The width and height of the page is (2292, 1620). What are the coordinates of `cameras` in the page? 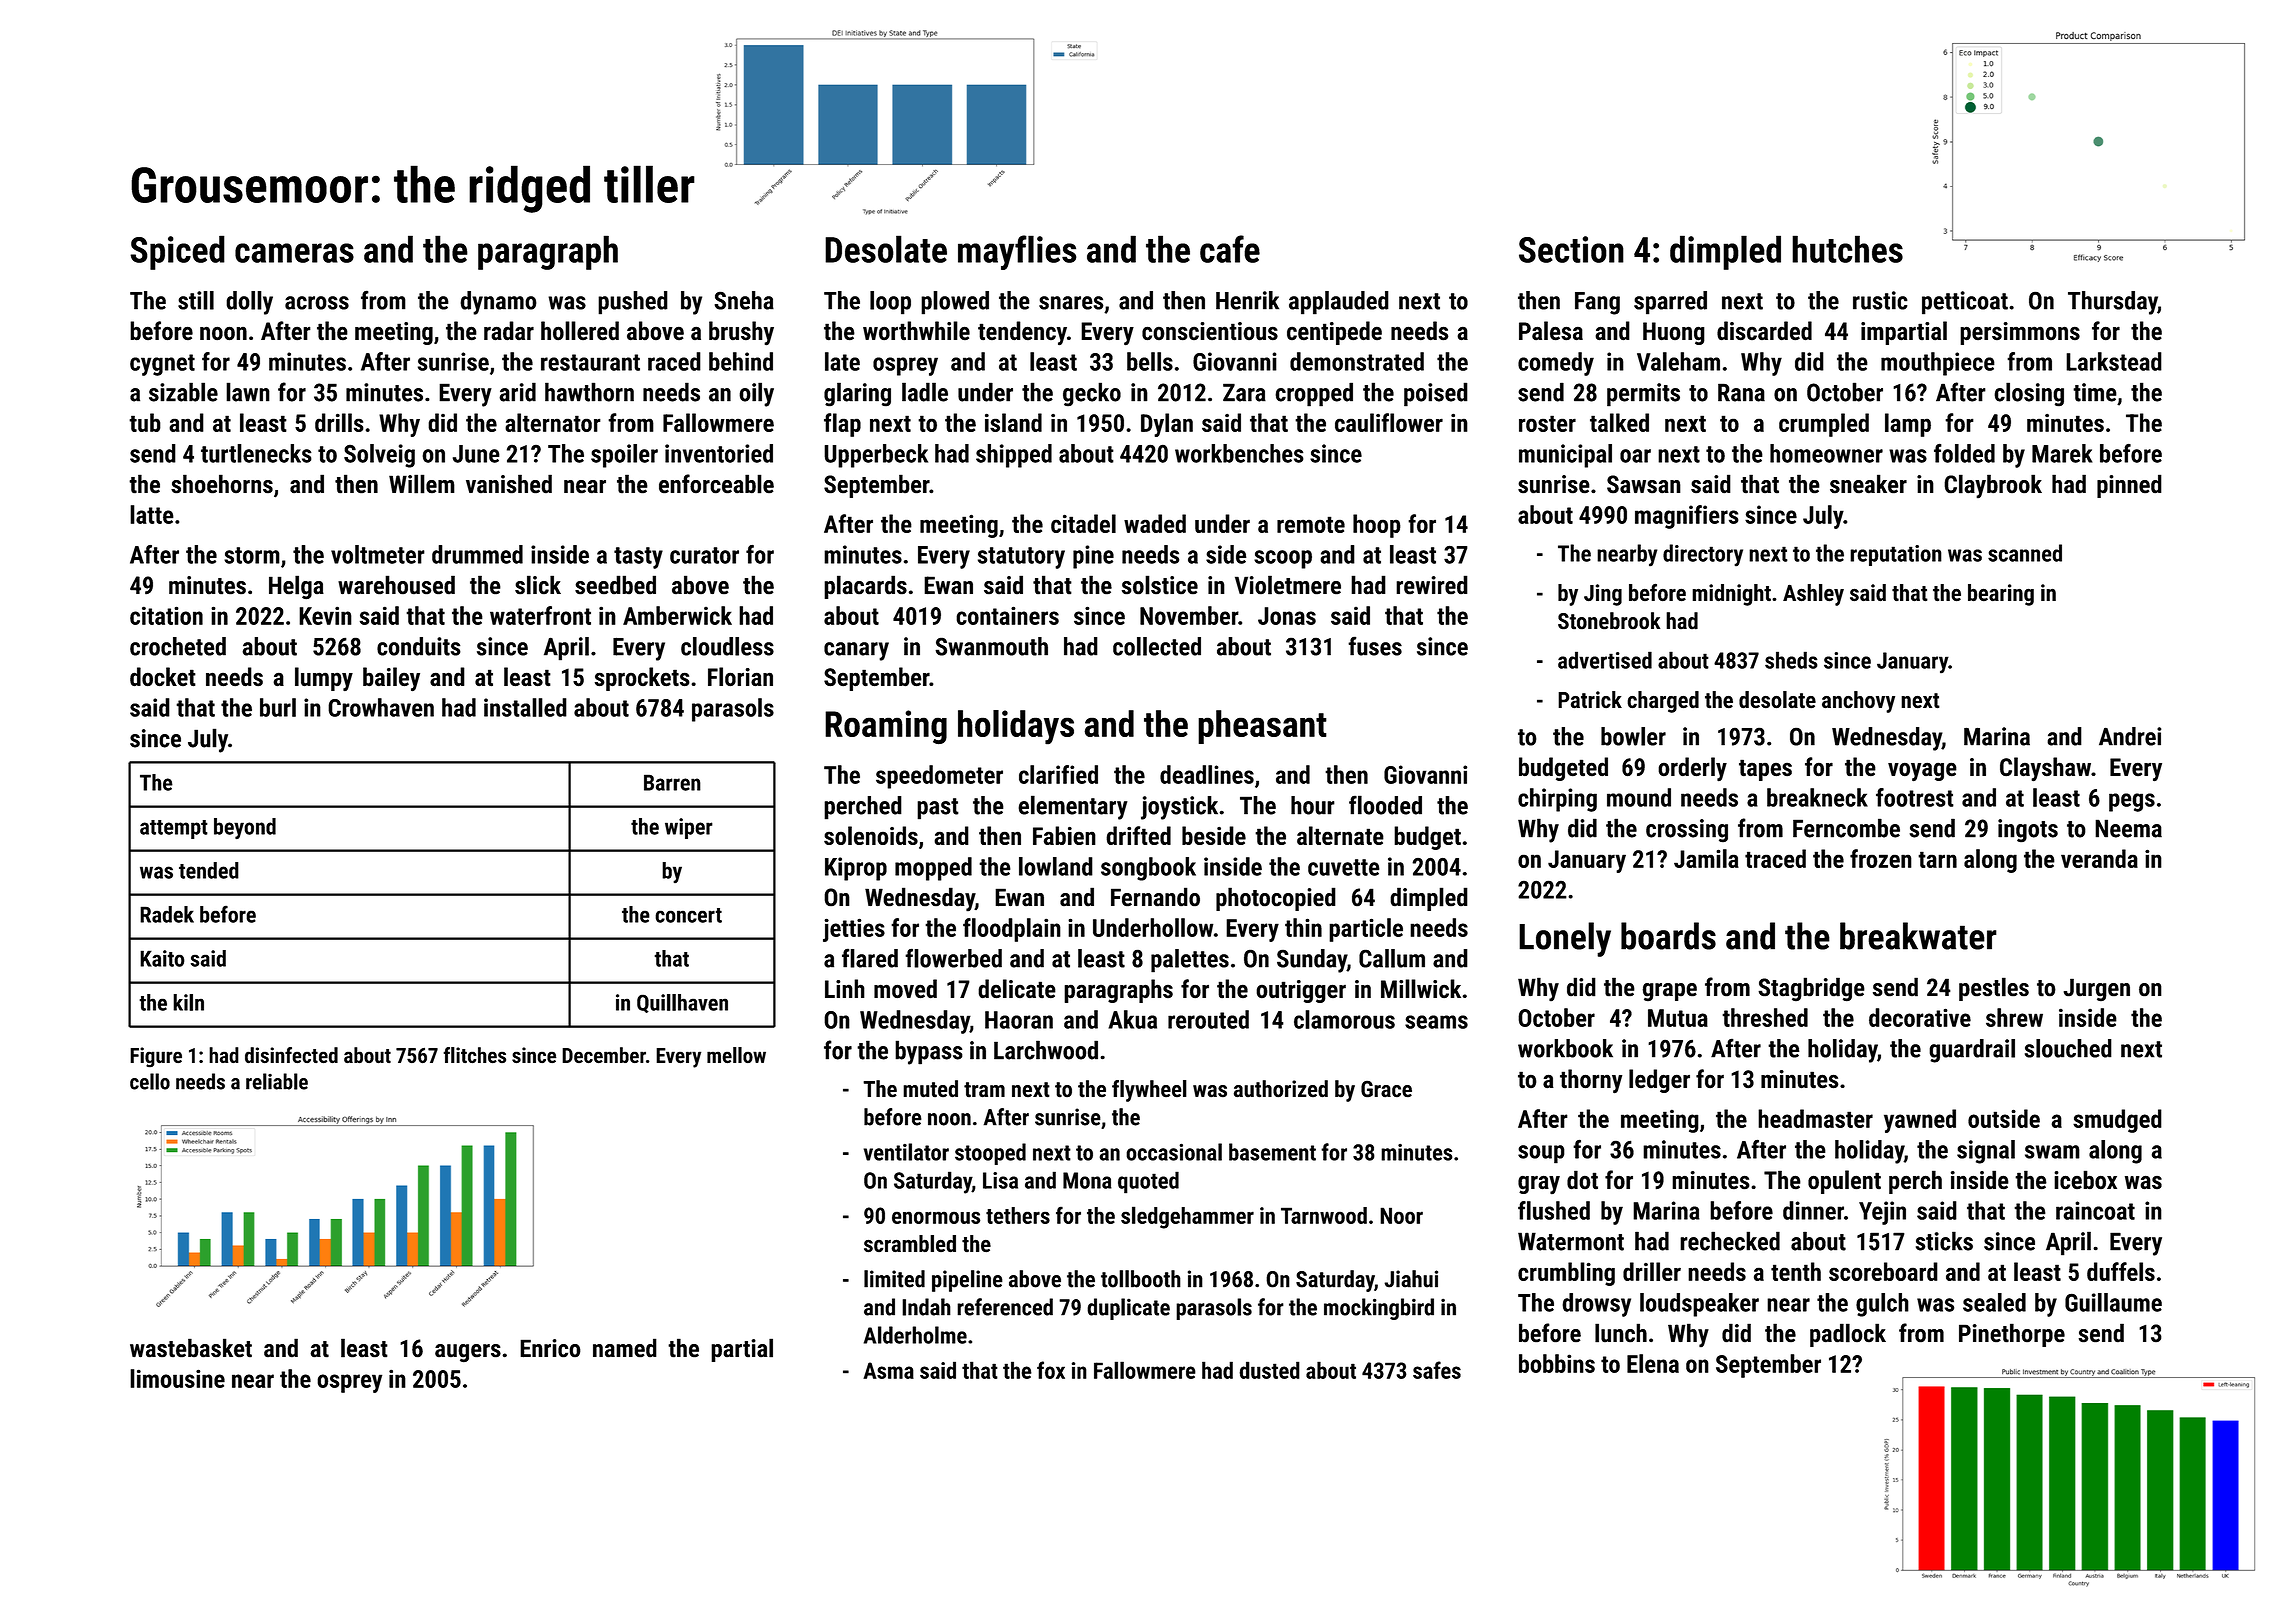 It's located at (294, 253).
